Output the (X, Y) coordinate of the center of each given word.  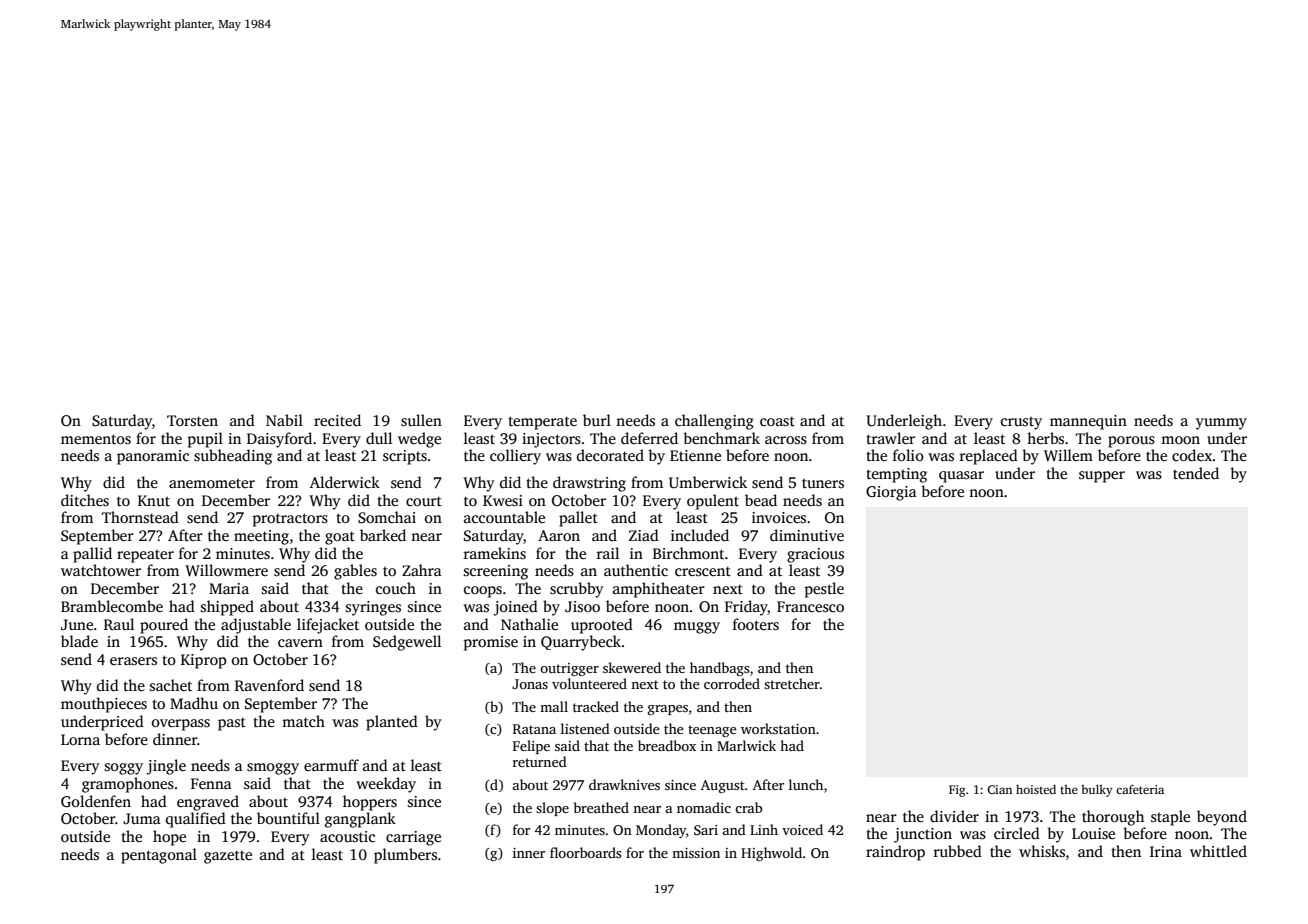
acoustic (347, 836)
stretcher (792, 683)
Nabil (284, 420)
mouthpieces (104, 705)
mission (696, 853)
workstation (778, 728)
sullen (421, 420)
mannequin (1088, 422)
